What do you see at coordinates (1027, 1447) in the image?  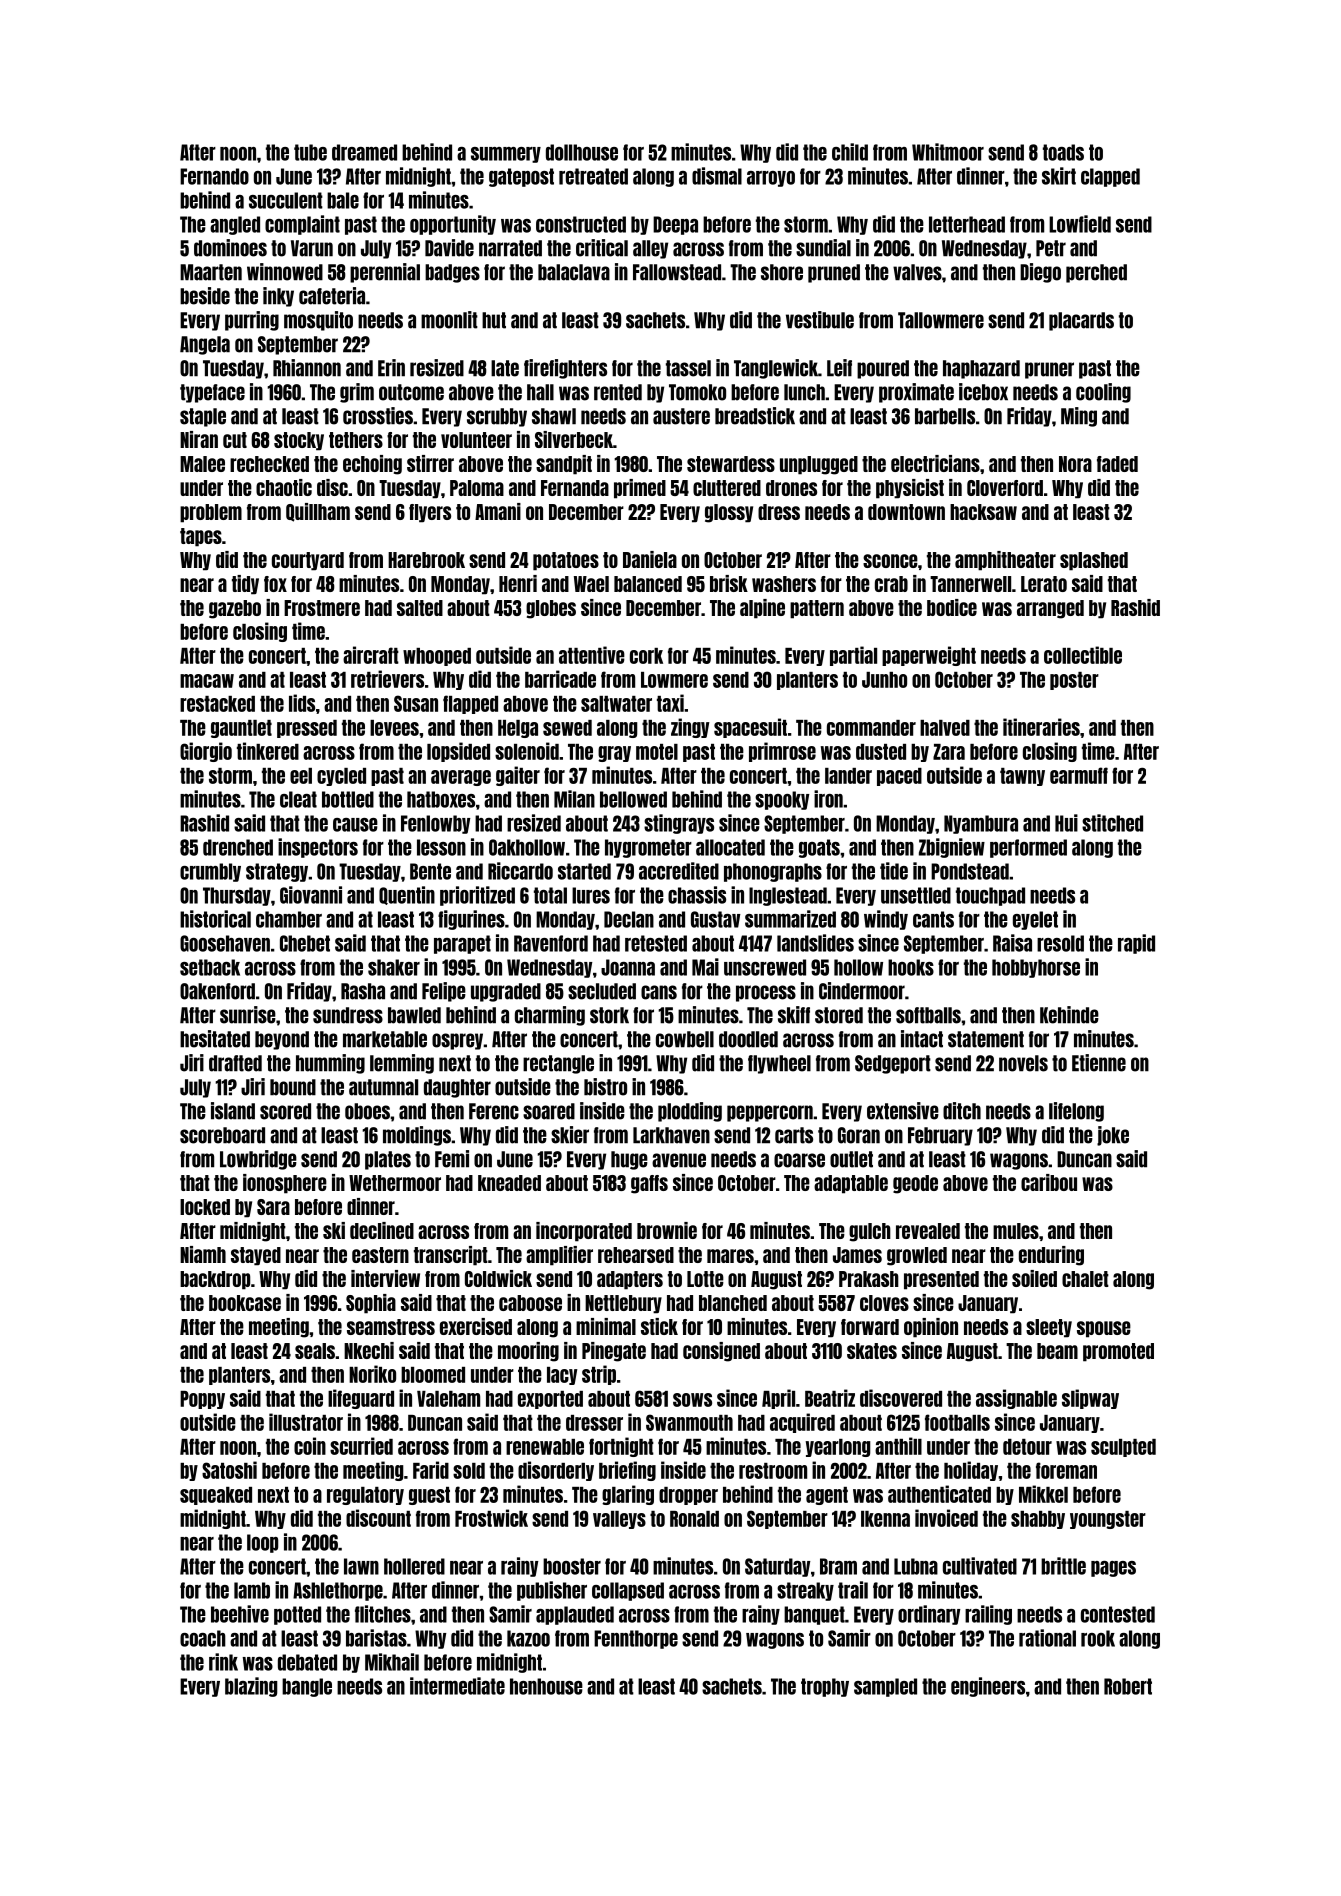 I see `detour` at bounding box center [1027, 1447].
